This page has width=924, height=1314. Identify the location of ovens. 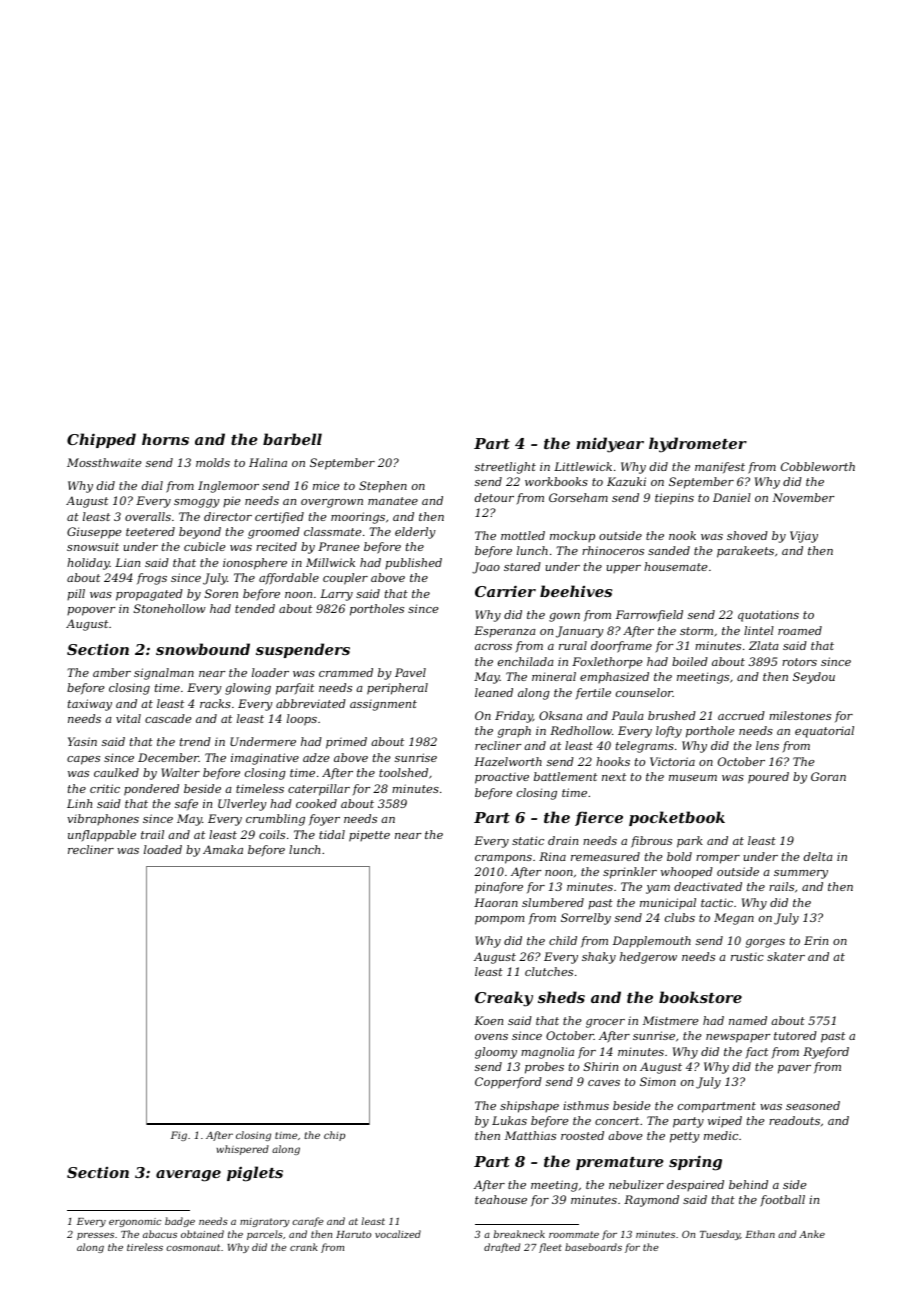
(491, 1037).
